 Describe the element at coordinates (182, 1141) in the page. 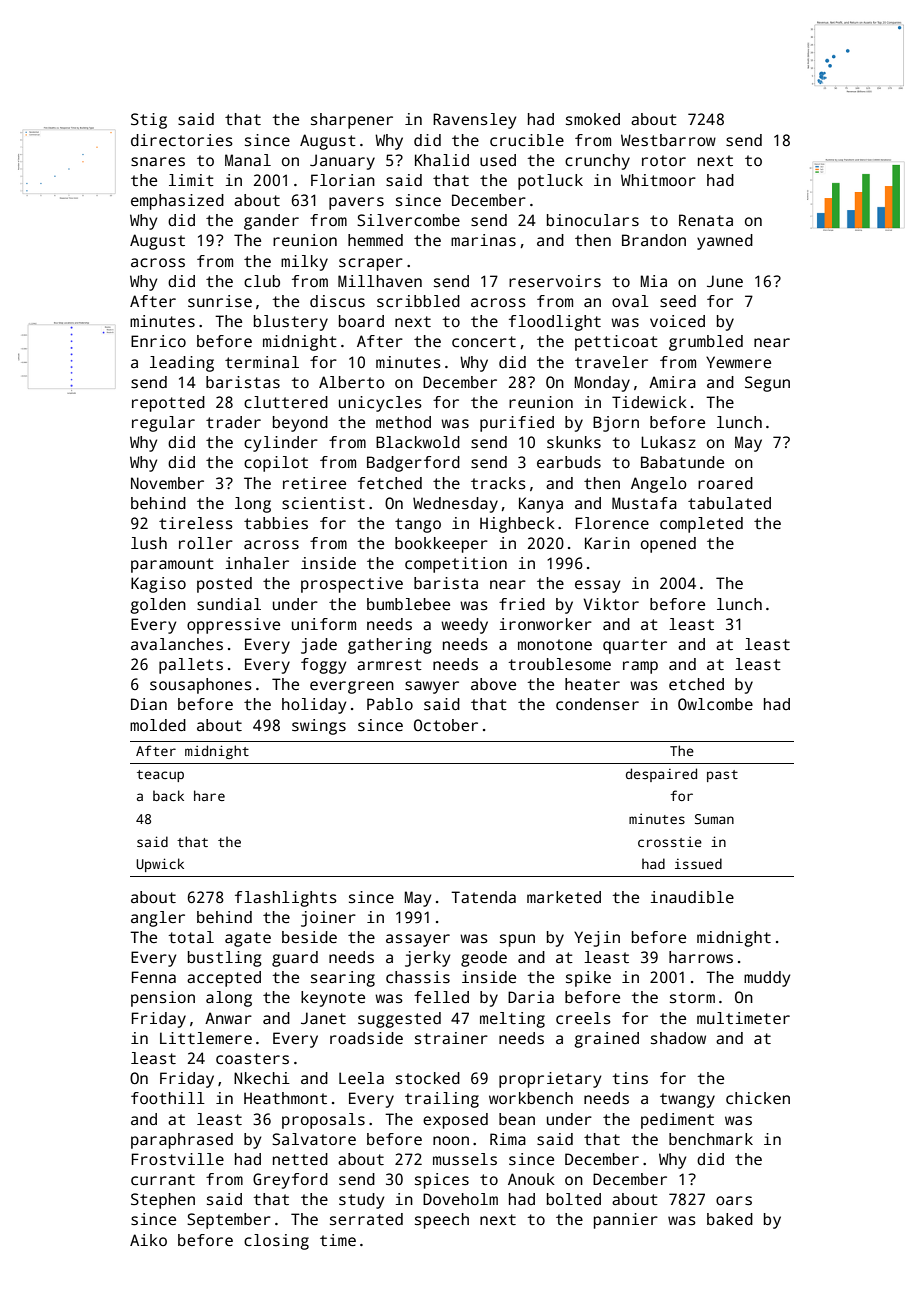

I see `paraphrased` at that location.
